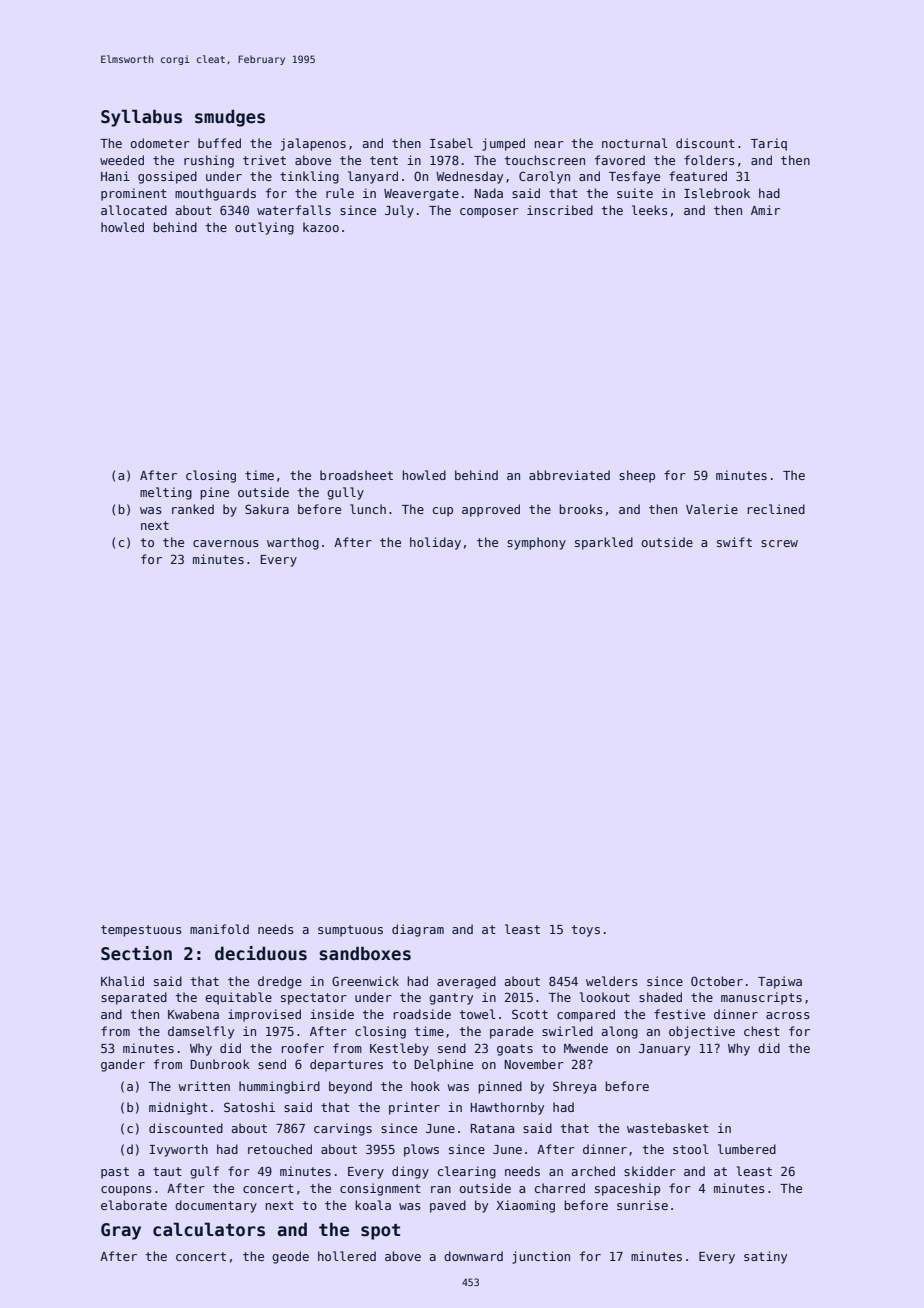  Describe the element at coordinates (717, 981) in the screenshot. I see `October` at that location.
